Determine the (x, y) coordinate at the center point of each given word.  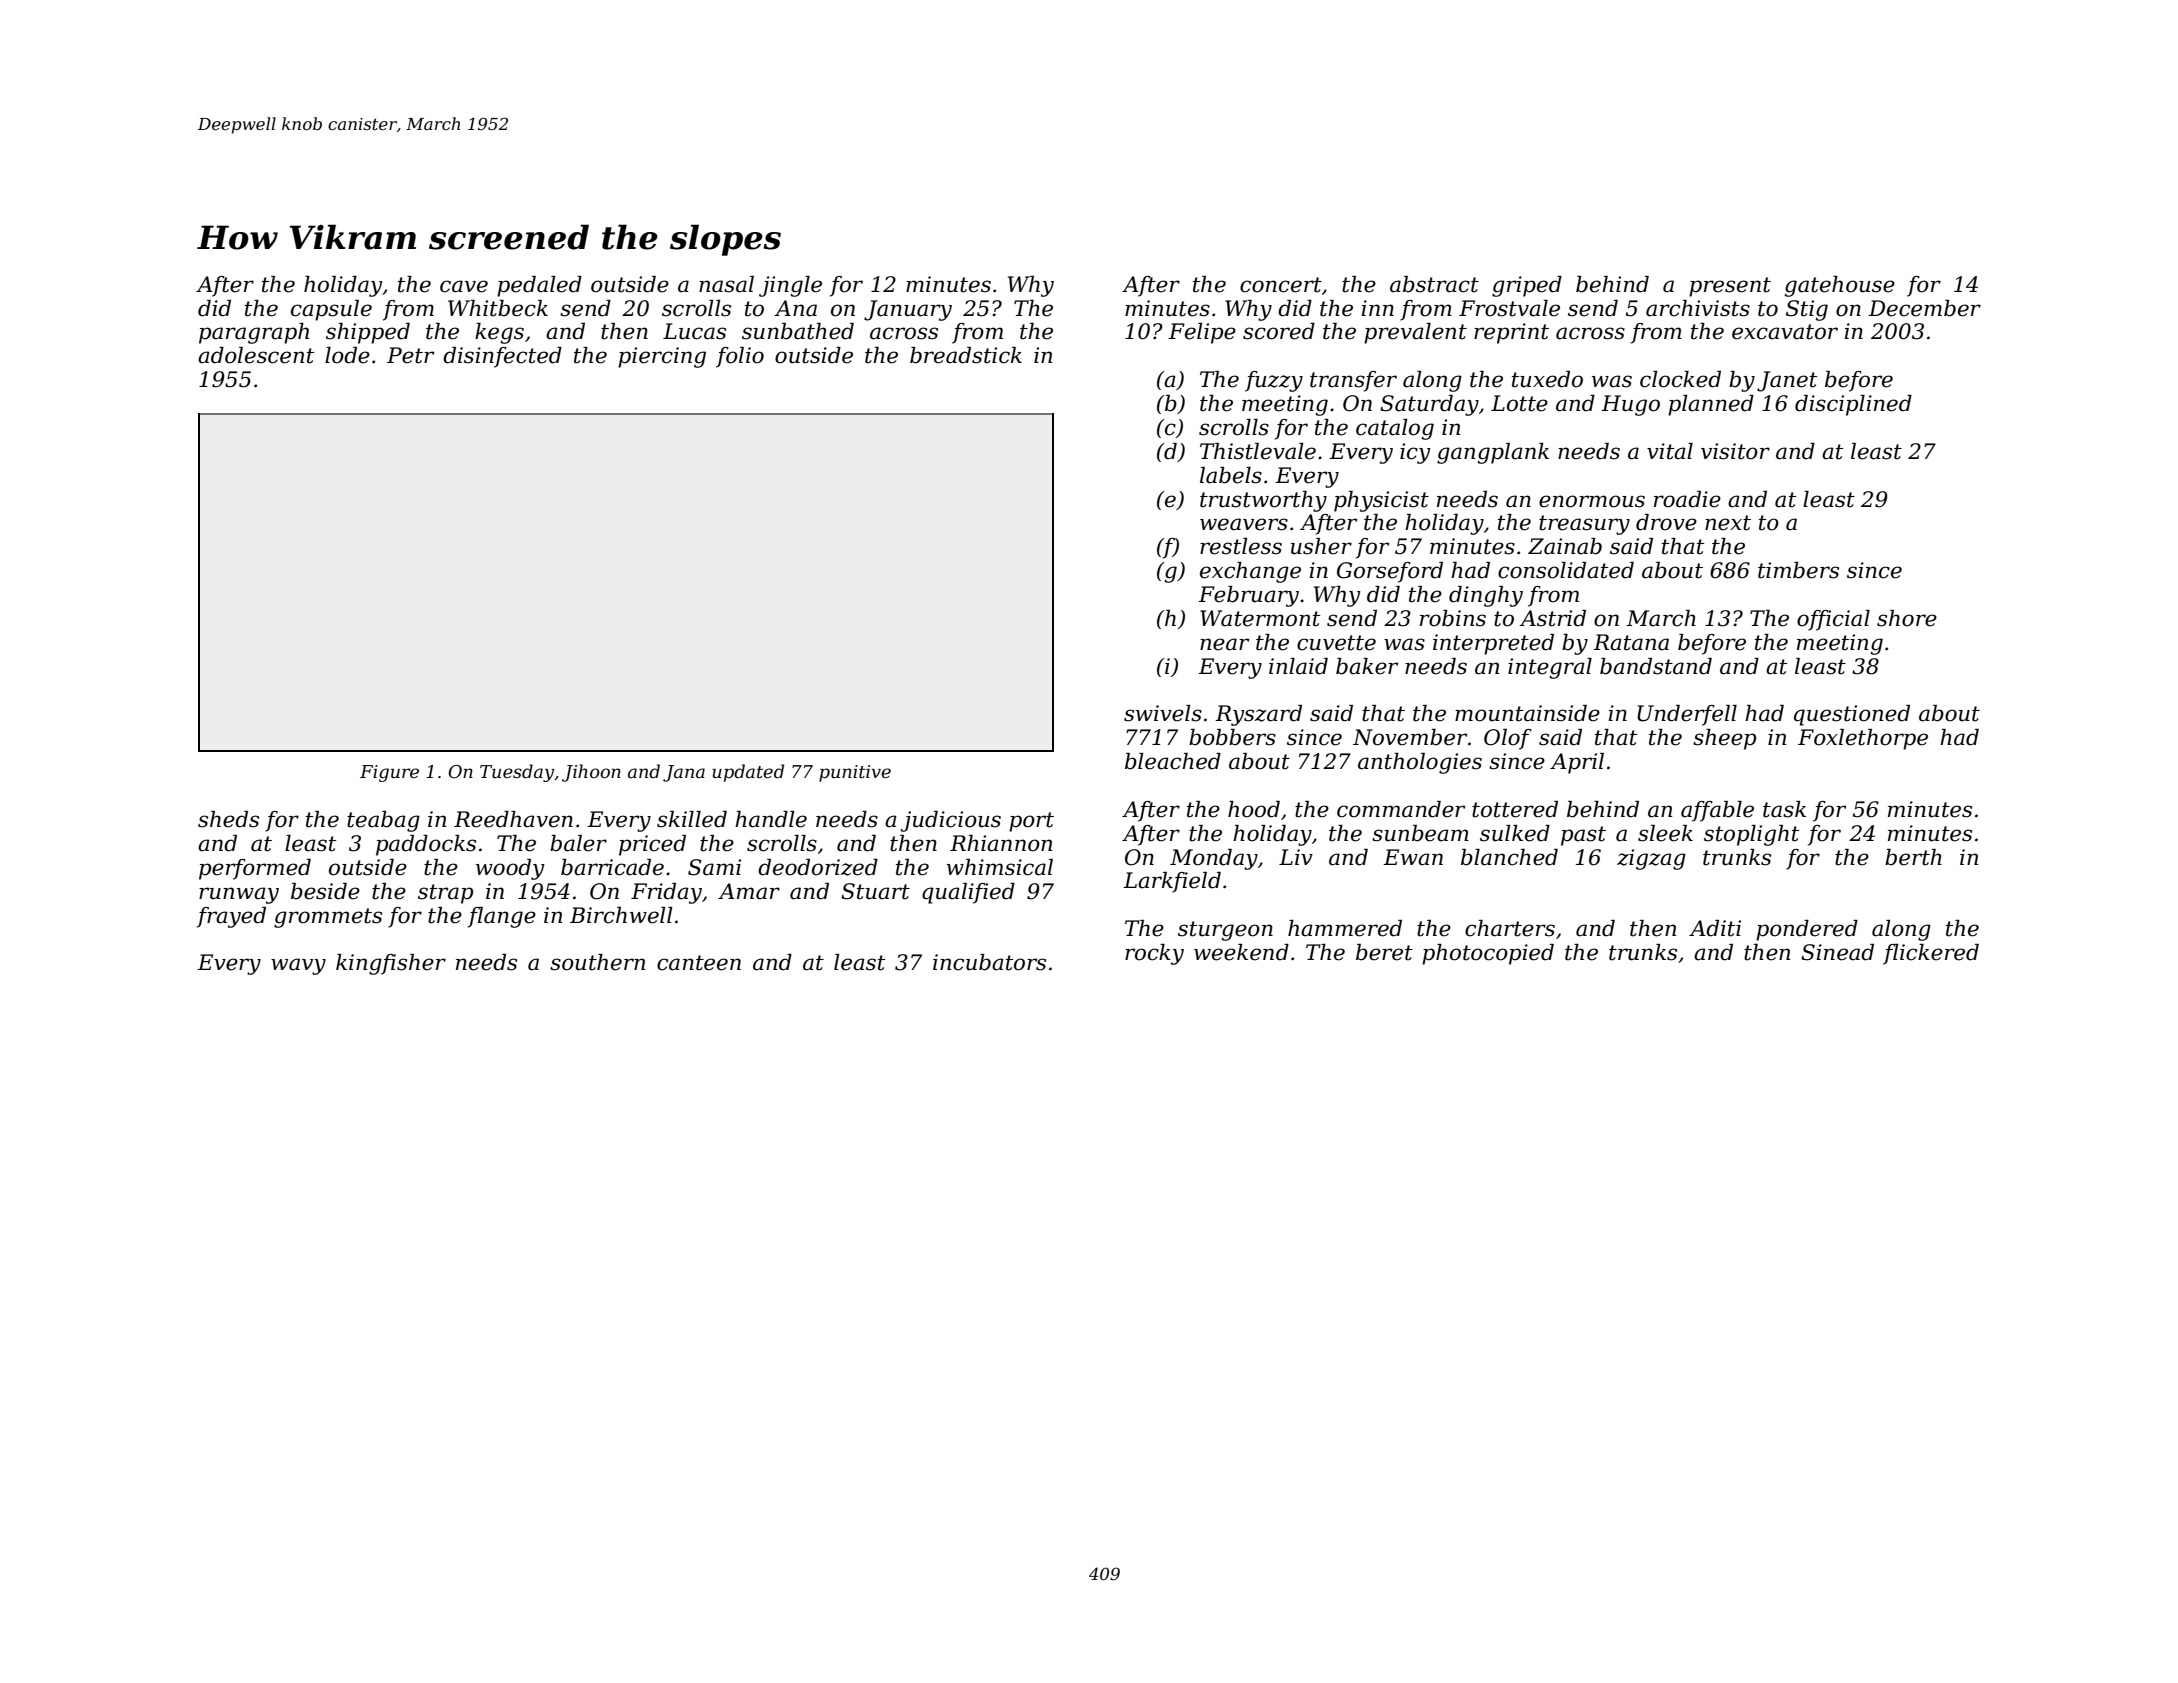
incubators (989, 962)
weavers (1244, 524)
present (1730, 287)
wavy (298, 966)
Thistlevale (1258, 451)
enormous (1592, 501)
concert (1281, 285)
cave (464, 286)
